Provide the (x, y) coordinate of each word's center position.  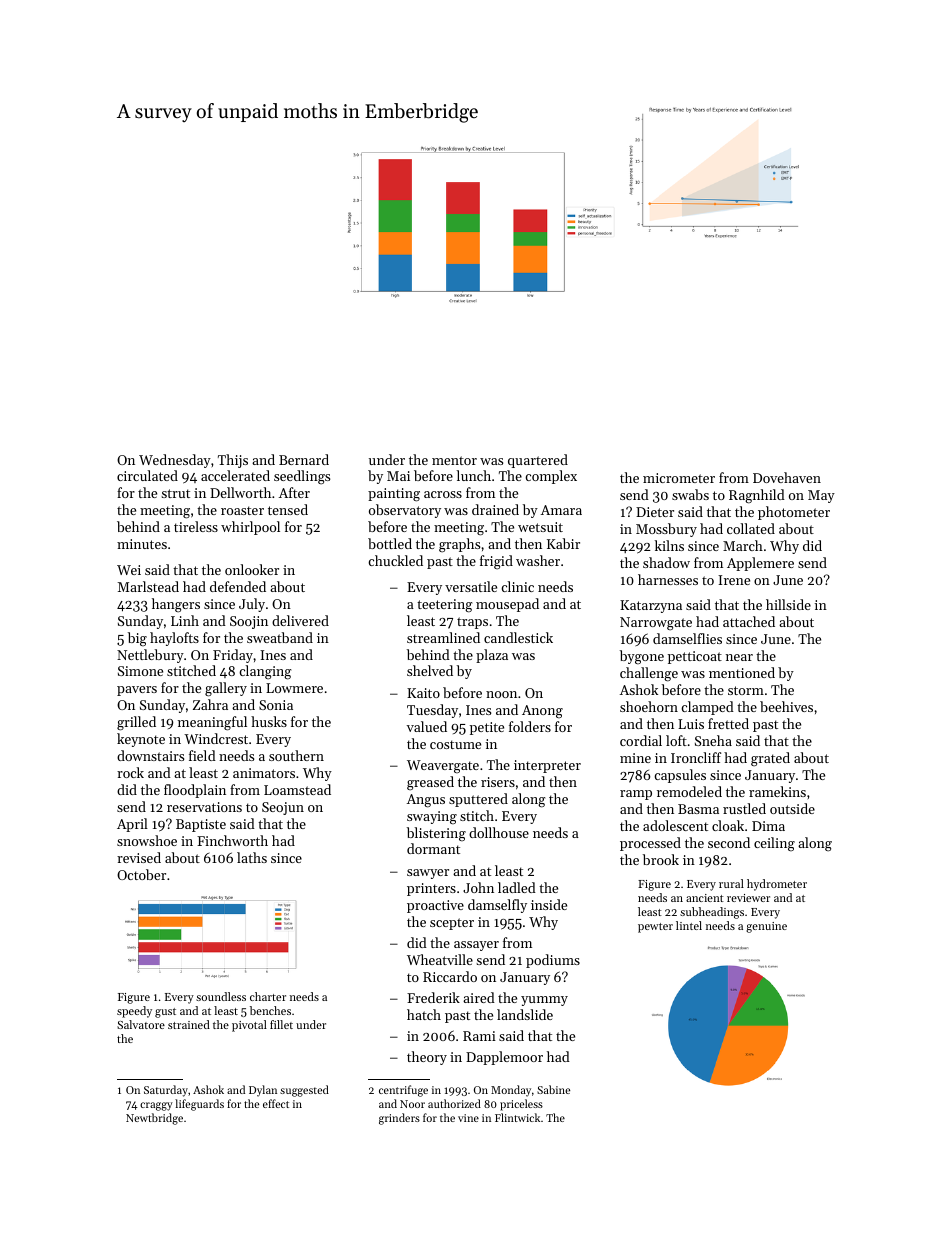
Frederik (433, 997)
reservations (204, 807)
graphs (459, 545)
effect (276, 1103)
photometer (794, 513)
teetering (444, 606)
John (478, 887)
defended (238, 586)
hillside (788, 604)
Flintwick (517, 1117)
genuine (766, 927)
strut (175, 493)
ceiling (774, 844)
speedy (134, 1012)
